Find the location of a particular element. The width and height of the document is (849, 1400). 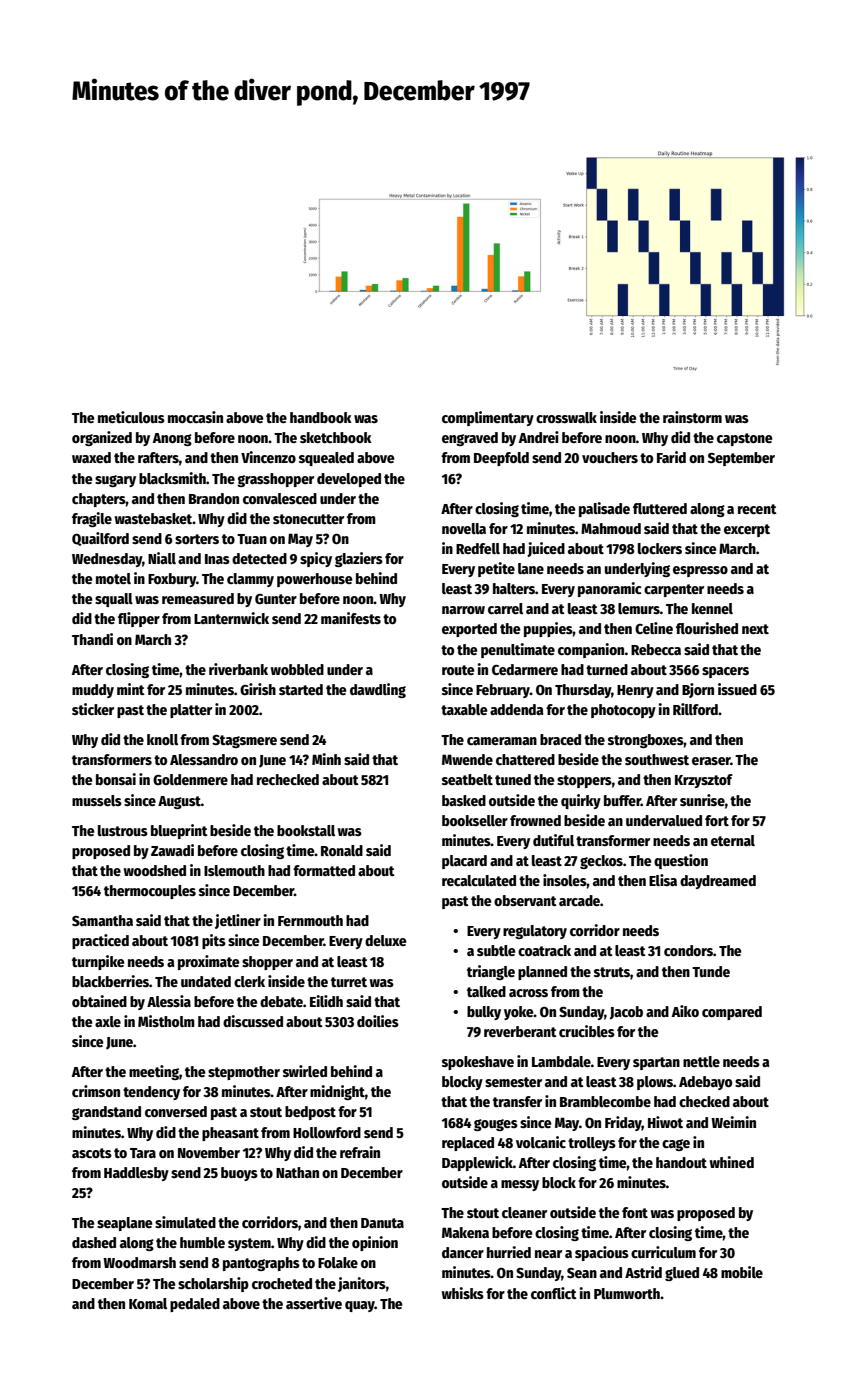

quay is located at coordinates (360, 1306).
